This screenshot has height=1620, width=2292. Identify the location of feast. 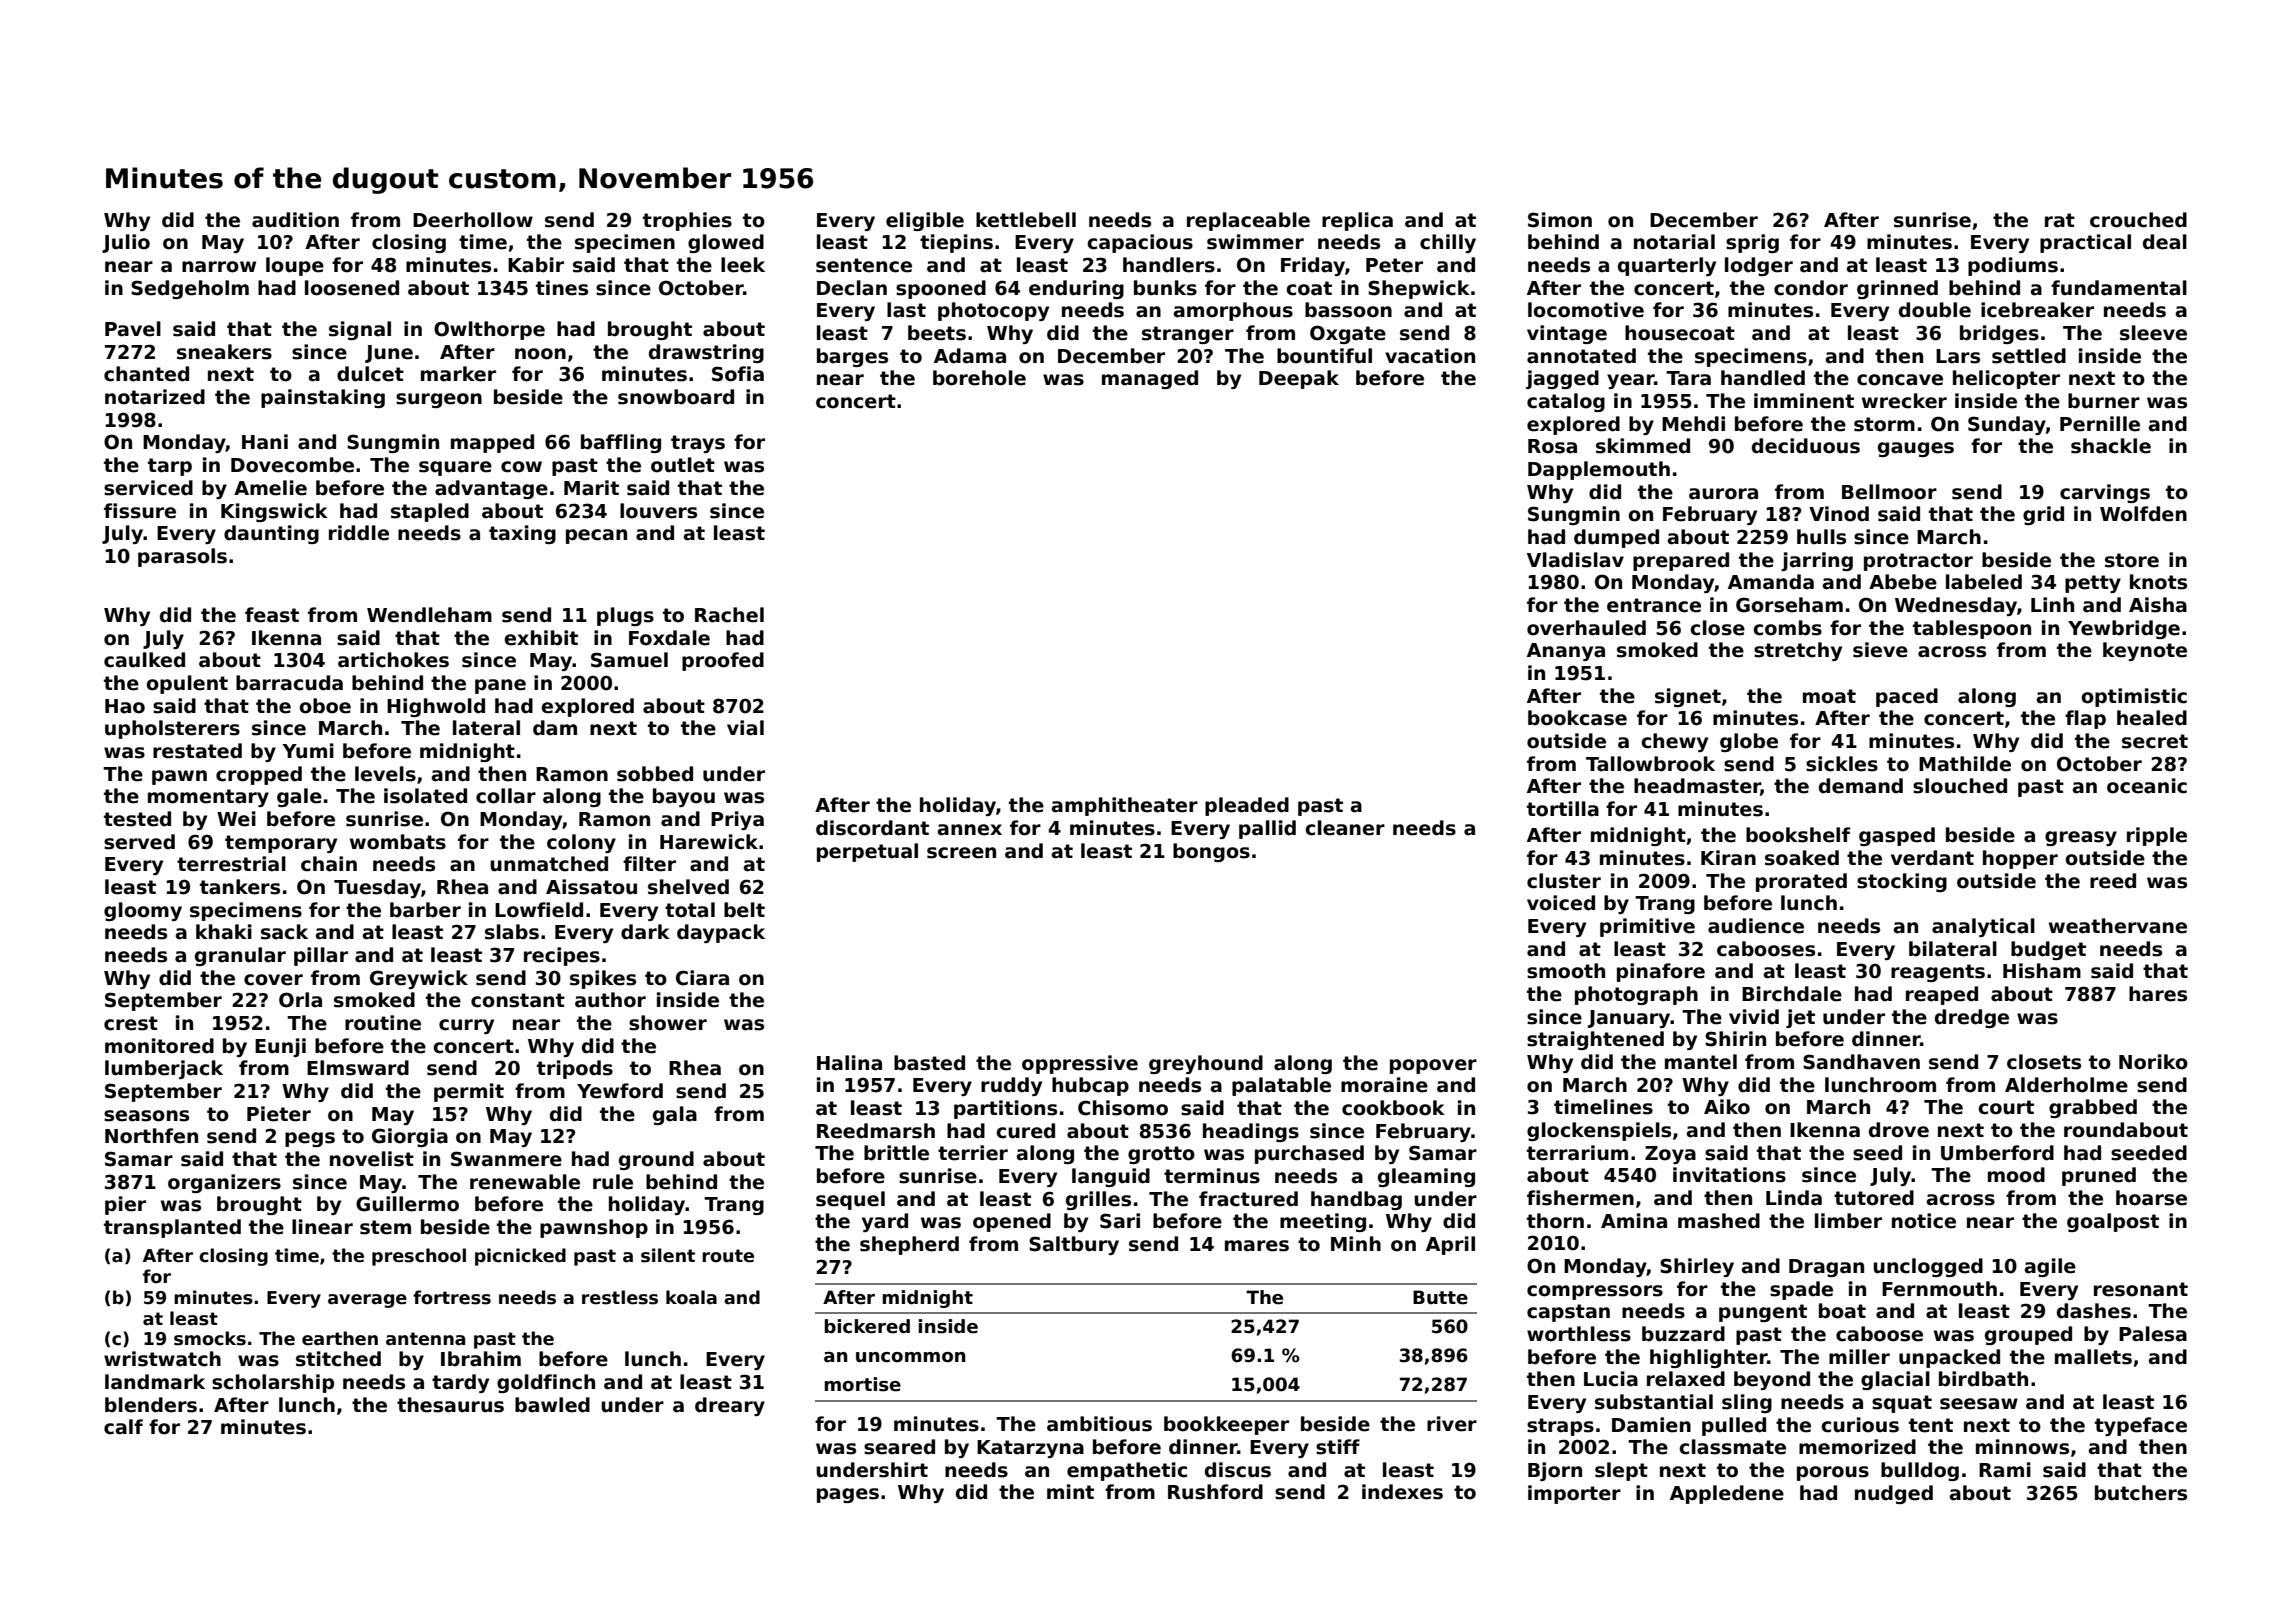
(272, 615).
